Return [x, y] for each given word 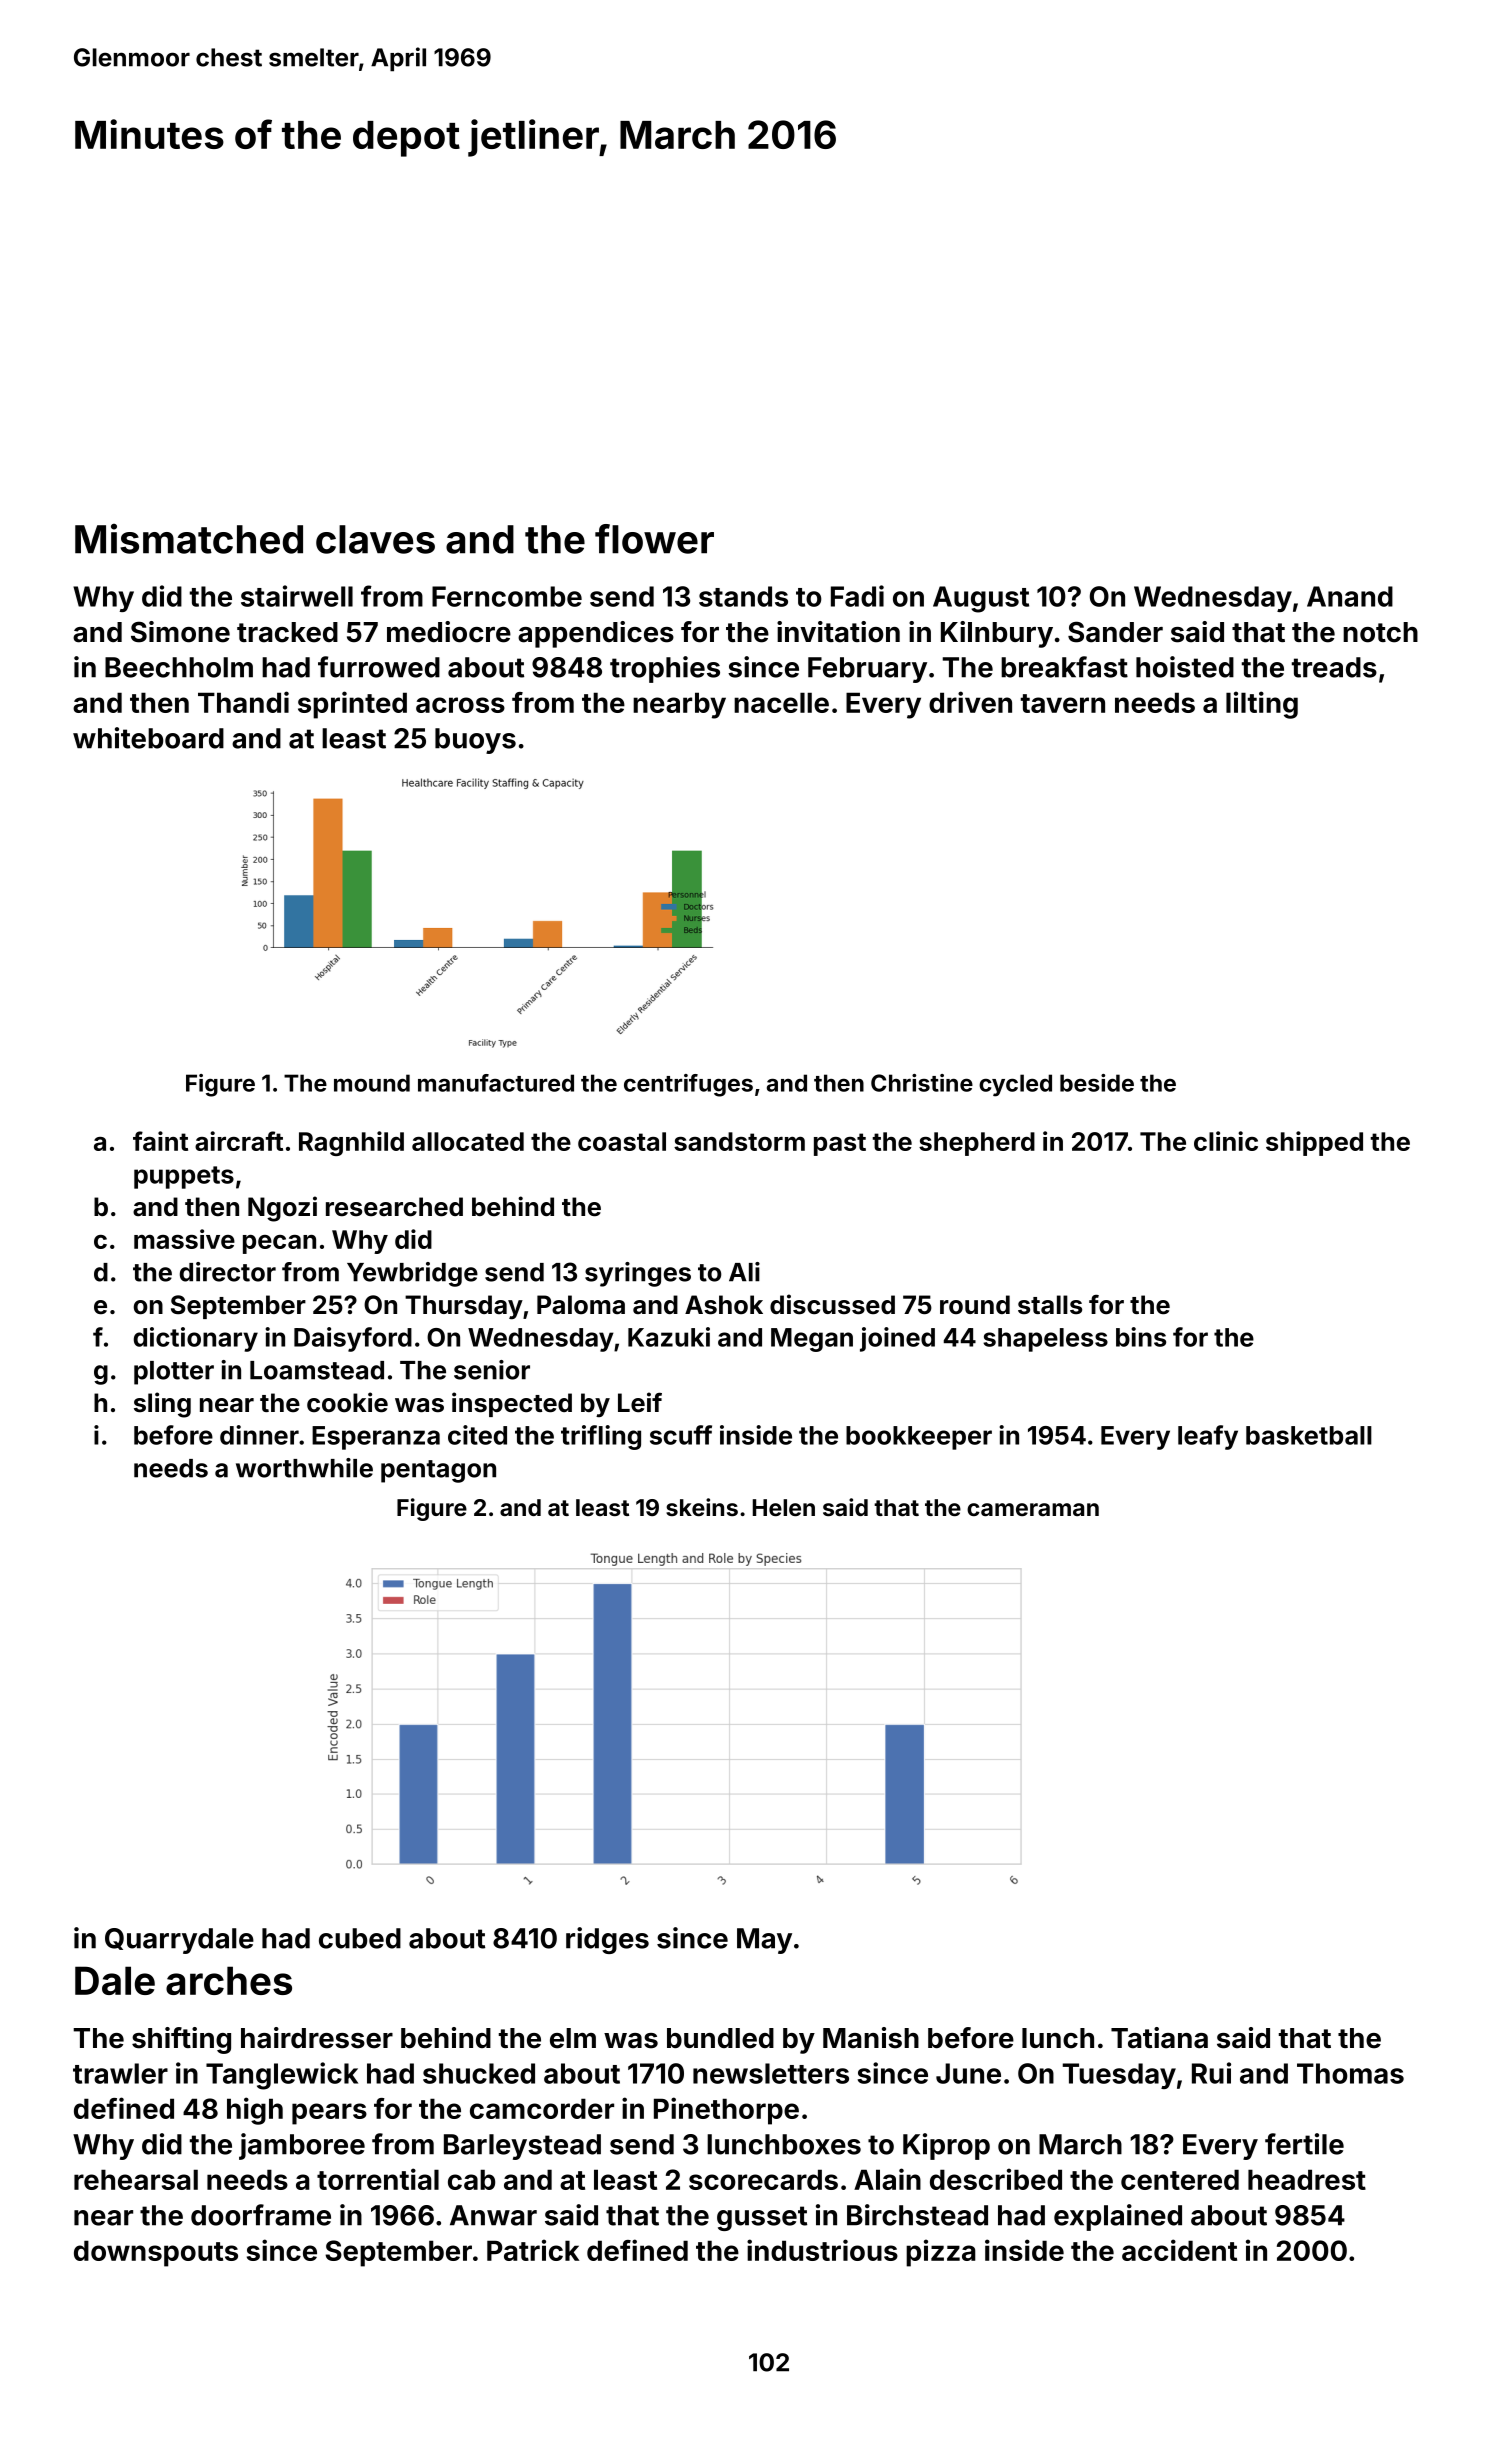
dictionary [196, 1339]
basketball [1309, 1435]
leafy [1208, 1437]
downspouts [156, 2253]
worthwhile [304, 1468]
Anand [1350, 596]
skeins [702, 1507]
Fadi [857, 596]
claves [375, 539]
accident [1179, 2250]
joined [897, 1339]
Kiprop [946, 2146]
